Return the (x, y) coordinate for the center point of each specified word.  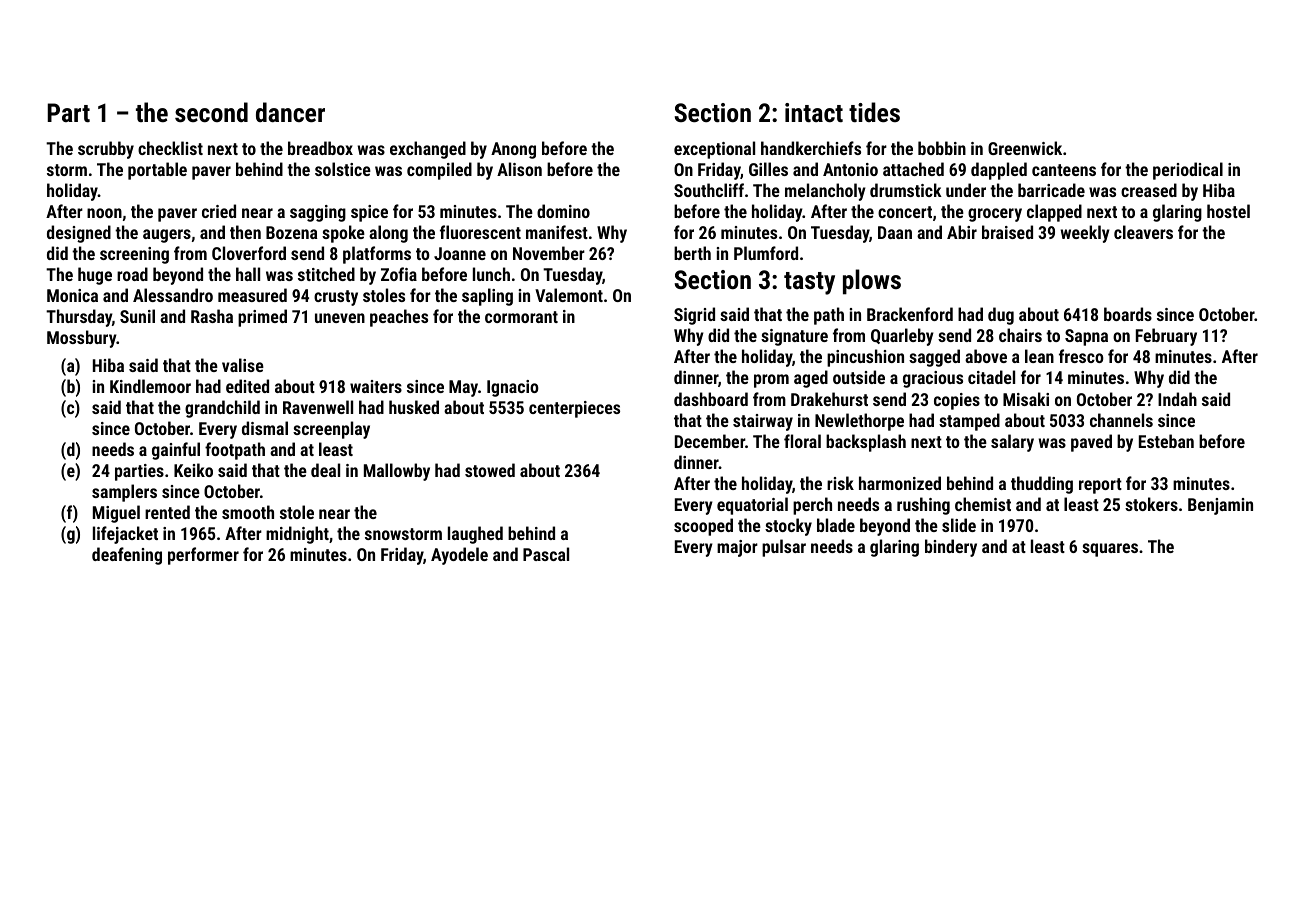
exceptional (714, 150)
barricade (1051, 190)
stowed (490, 470)
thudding (1042, 485)
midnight (297, 535)
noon (104, 213)
